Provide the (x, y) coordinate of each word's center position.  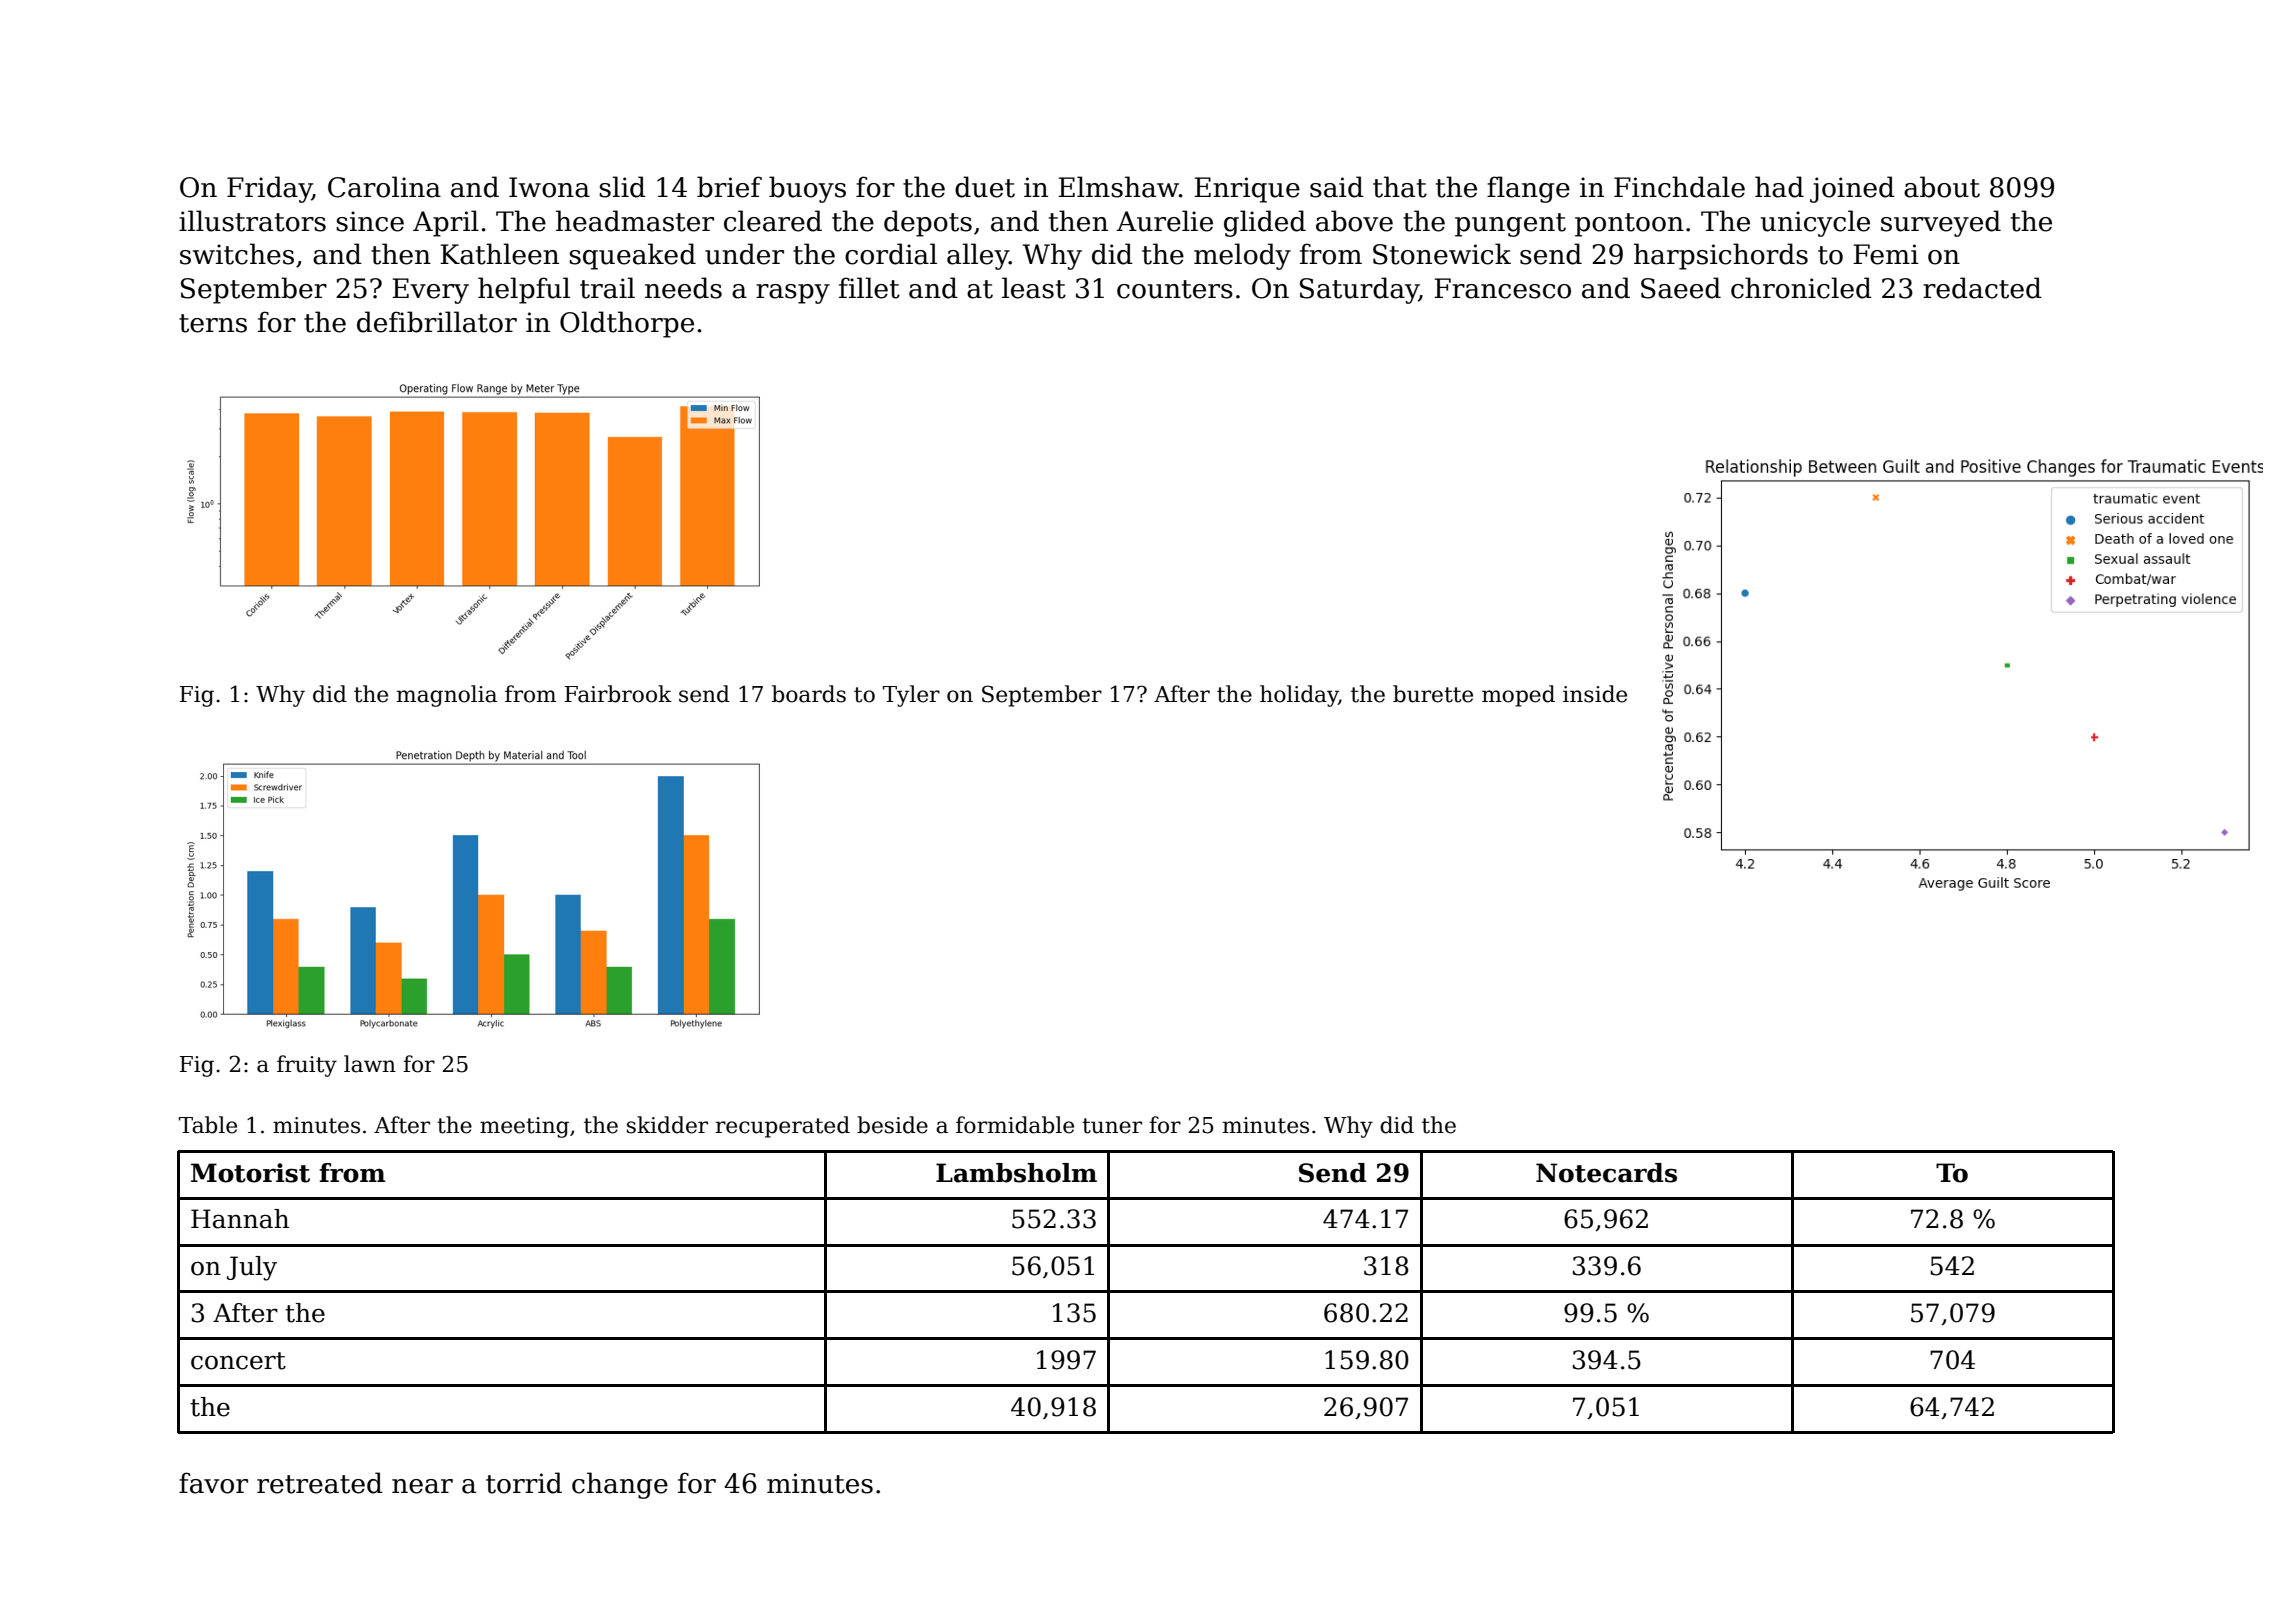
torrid (524, 1483)
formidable (1015, 1125)
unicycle (1815, 223)
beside (892, 1125)
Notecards (1606, 1173)
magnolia (447, 696)
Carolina (384, 187)
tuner (1112, 1126)
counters (1175, 289)
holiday (1299, 696)
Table (208, 1125)
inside (1595, 694)
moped (1518, 696)
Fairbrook (618, 694)
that (1400, 187)
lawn (370, 1064)
